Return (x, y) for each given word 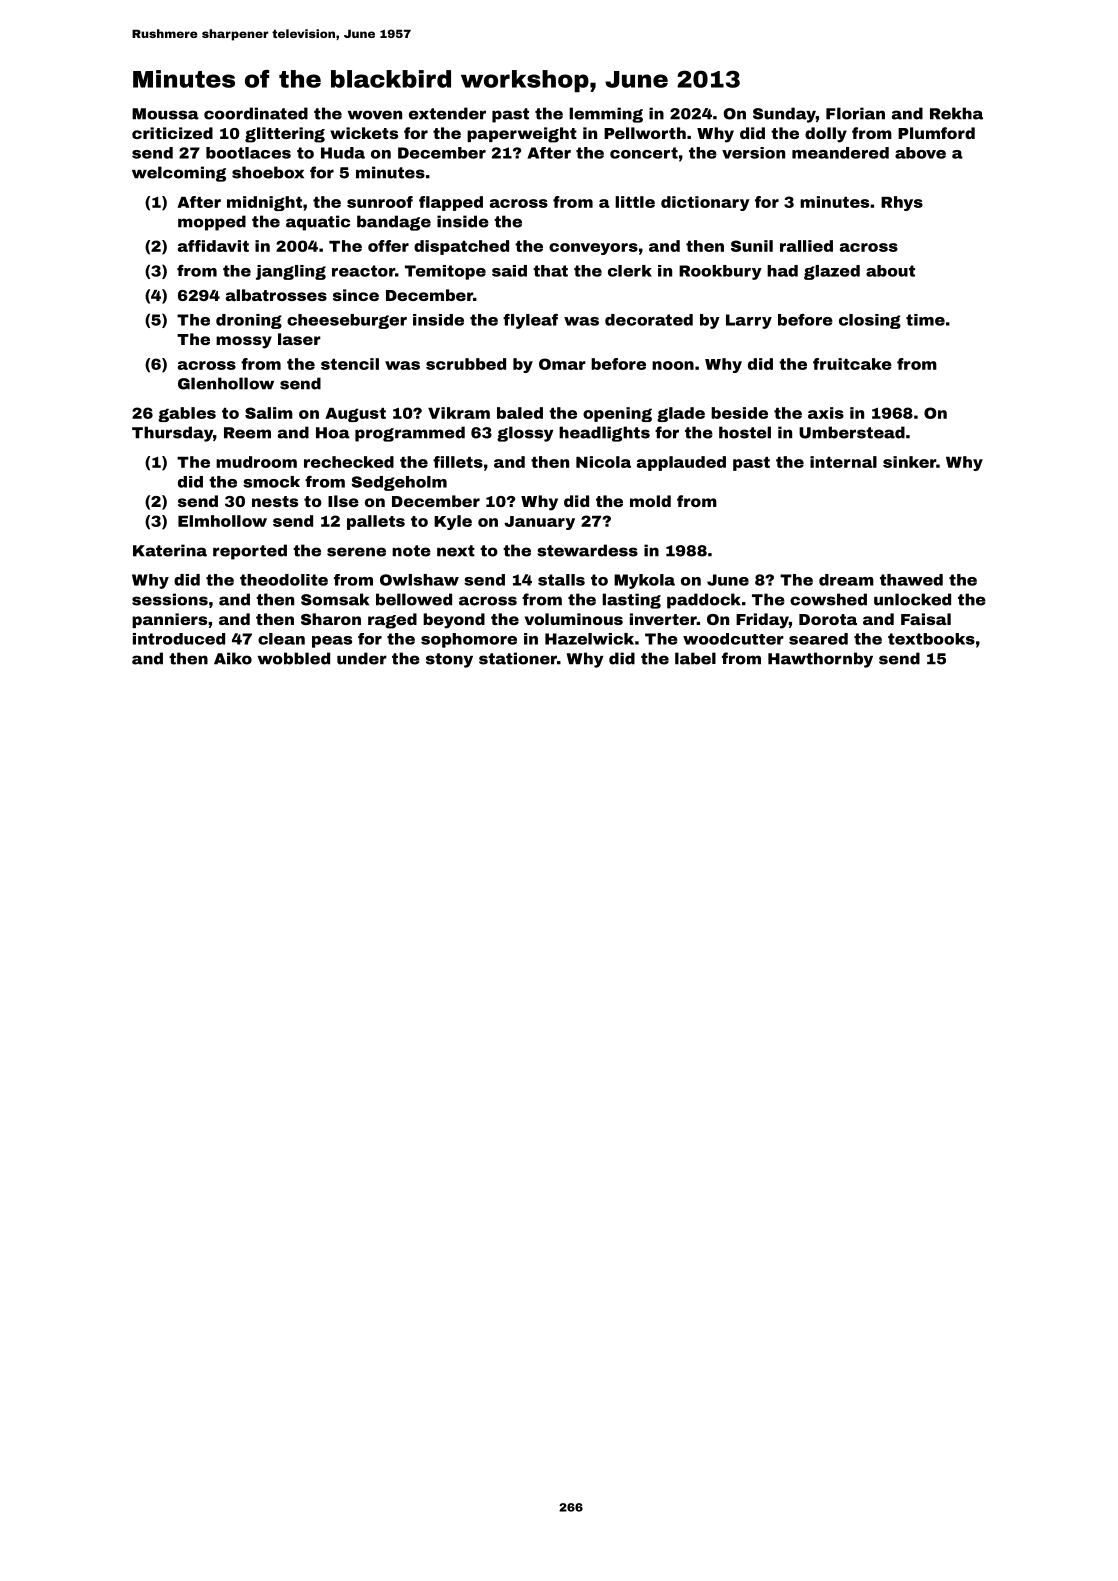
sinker (909, 462)
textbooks (931, 639)
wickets (364, 133)
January (539, 523)
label (695, 658)
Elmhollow (222, 521)
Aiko (233, 658)
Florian (855, 113)
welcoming (179, 174)
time (925, 320)
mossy (244, 342)
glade (681, 414)
